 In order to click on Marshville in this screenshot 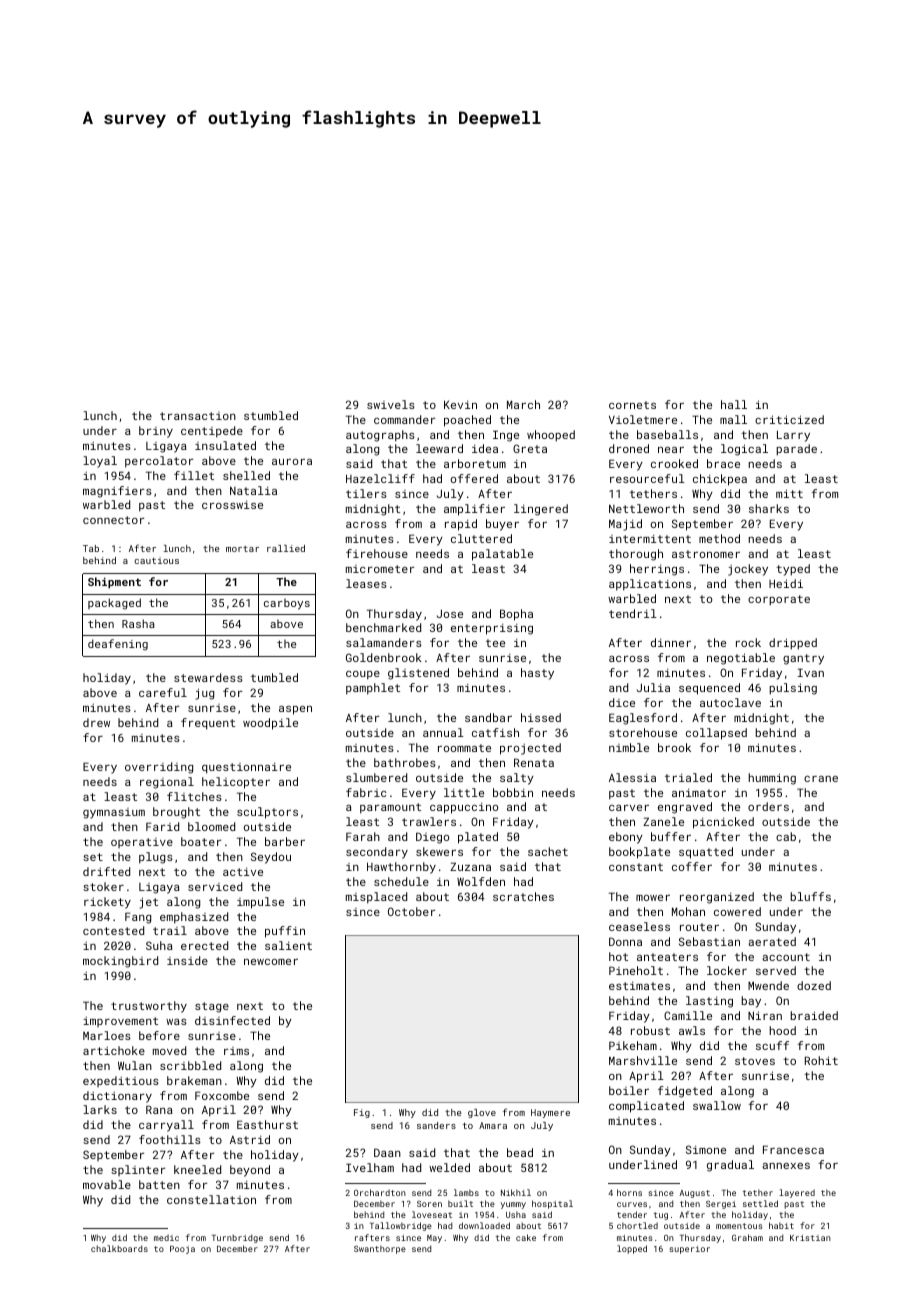, I will do `click(643, 1060)`.
